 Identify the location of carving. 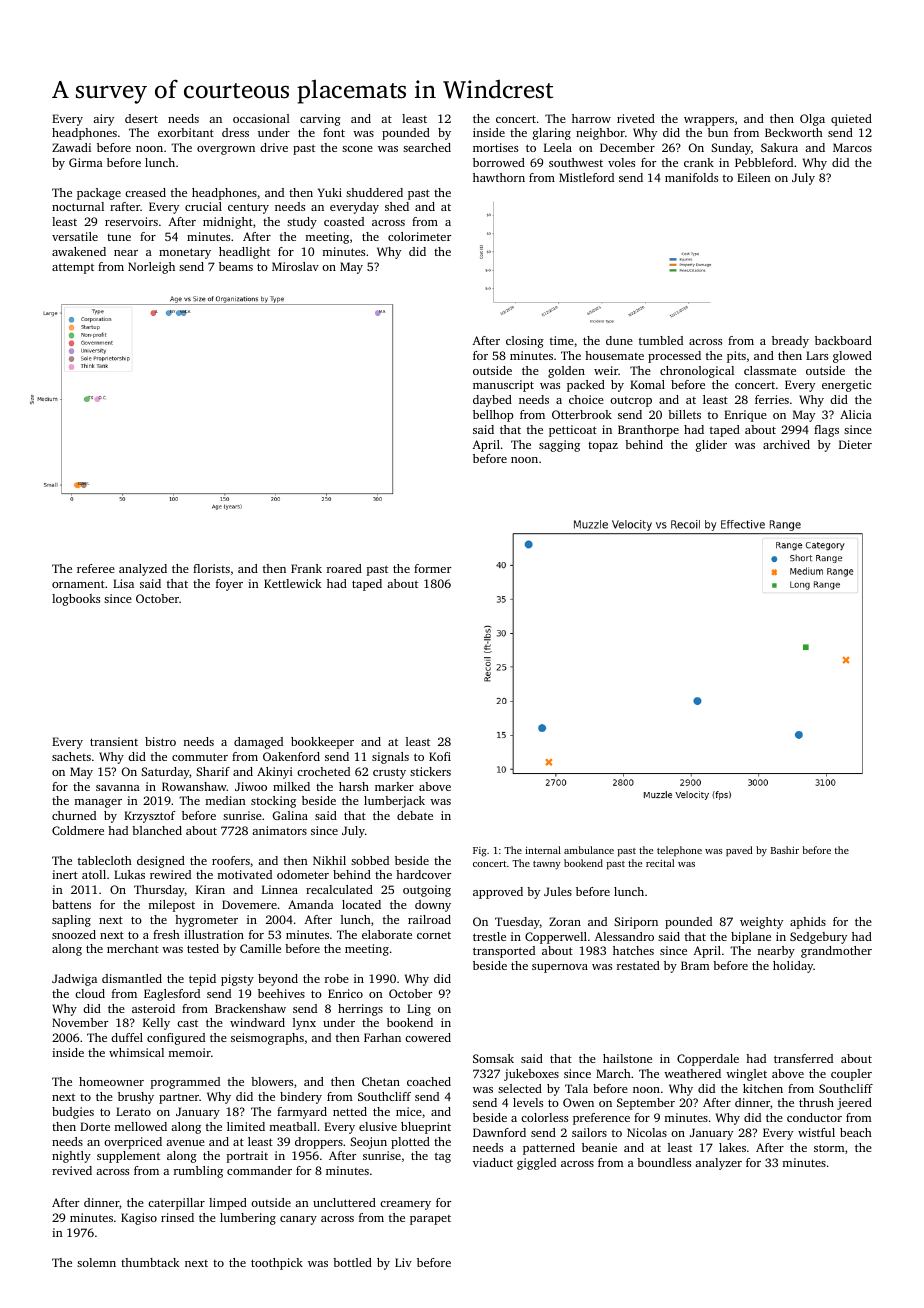
(320, 120).
